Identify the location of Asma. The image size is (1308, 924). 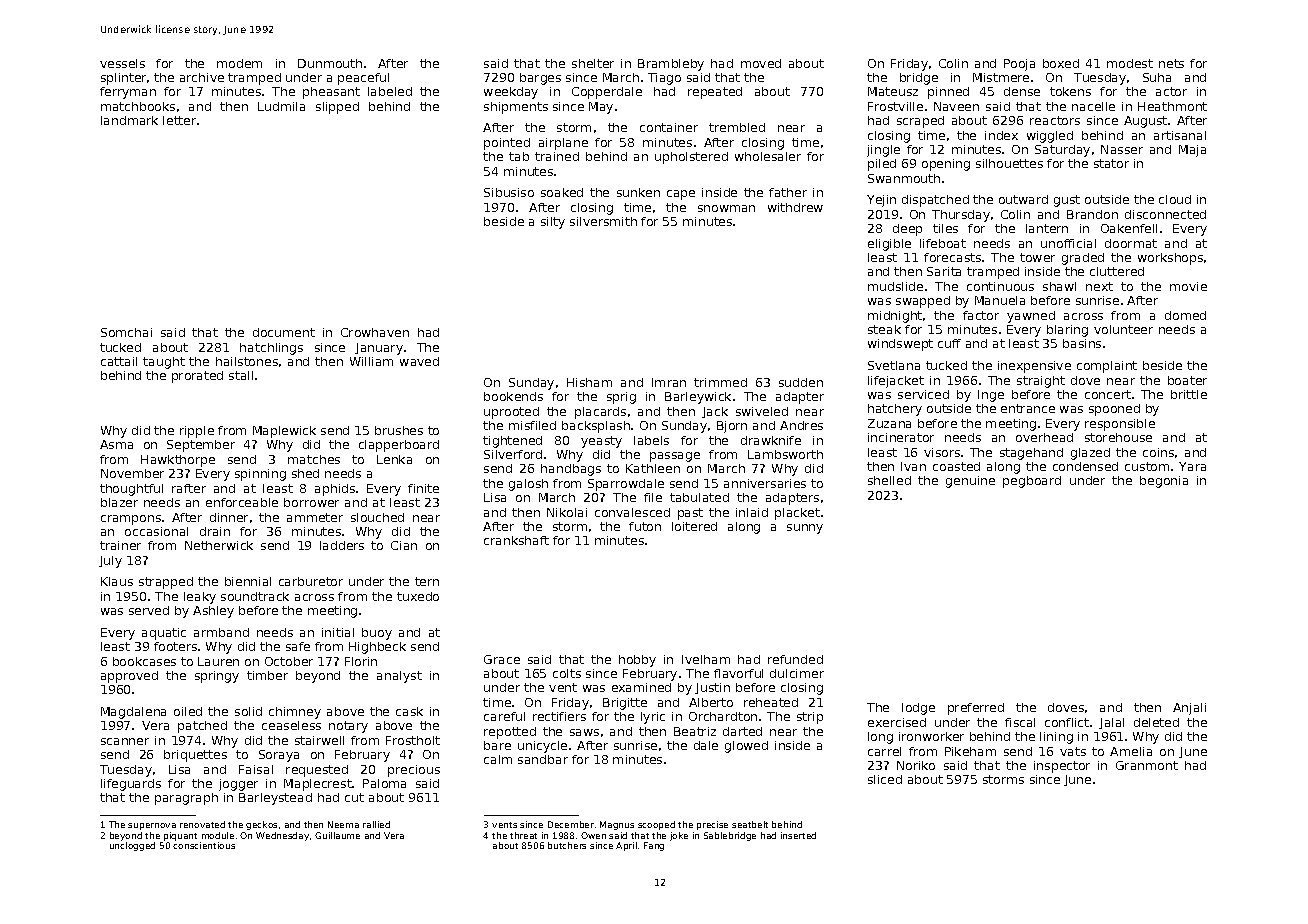
(116, 444).
